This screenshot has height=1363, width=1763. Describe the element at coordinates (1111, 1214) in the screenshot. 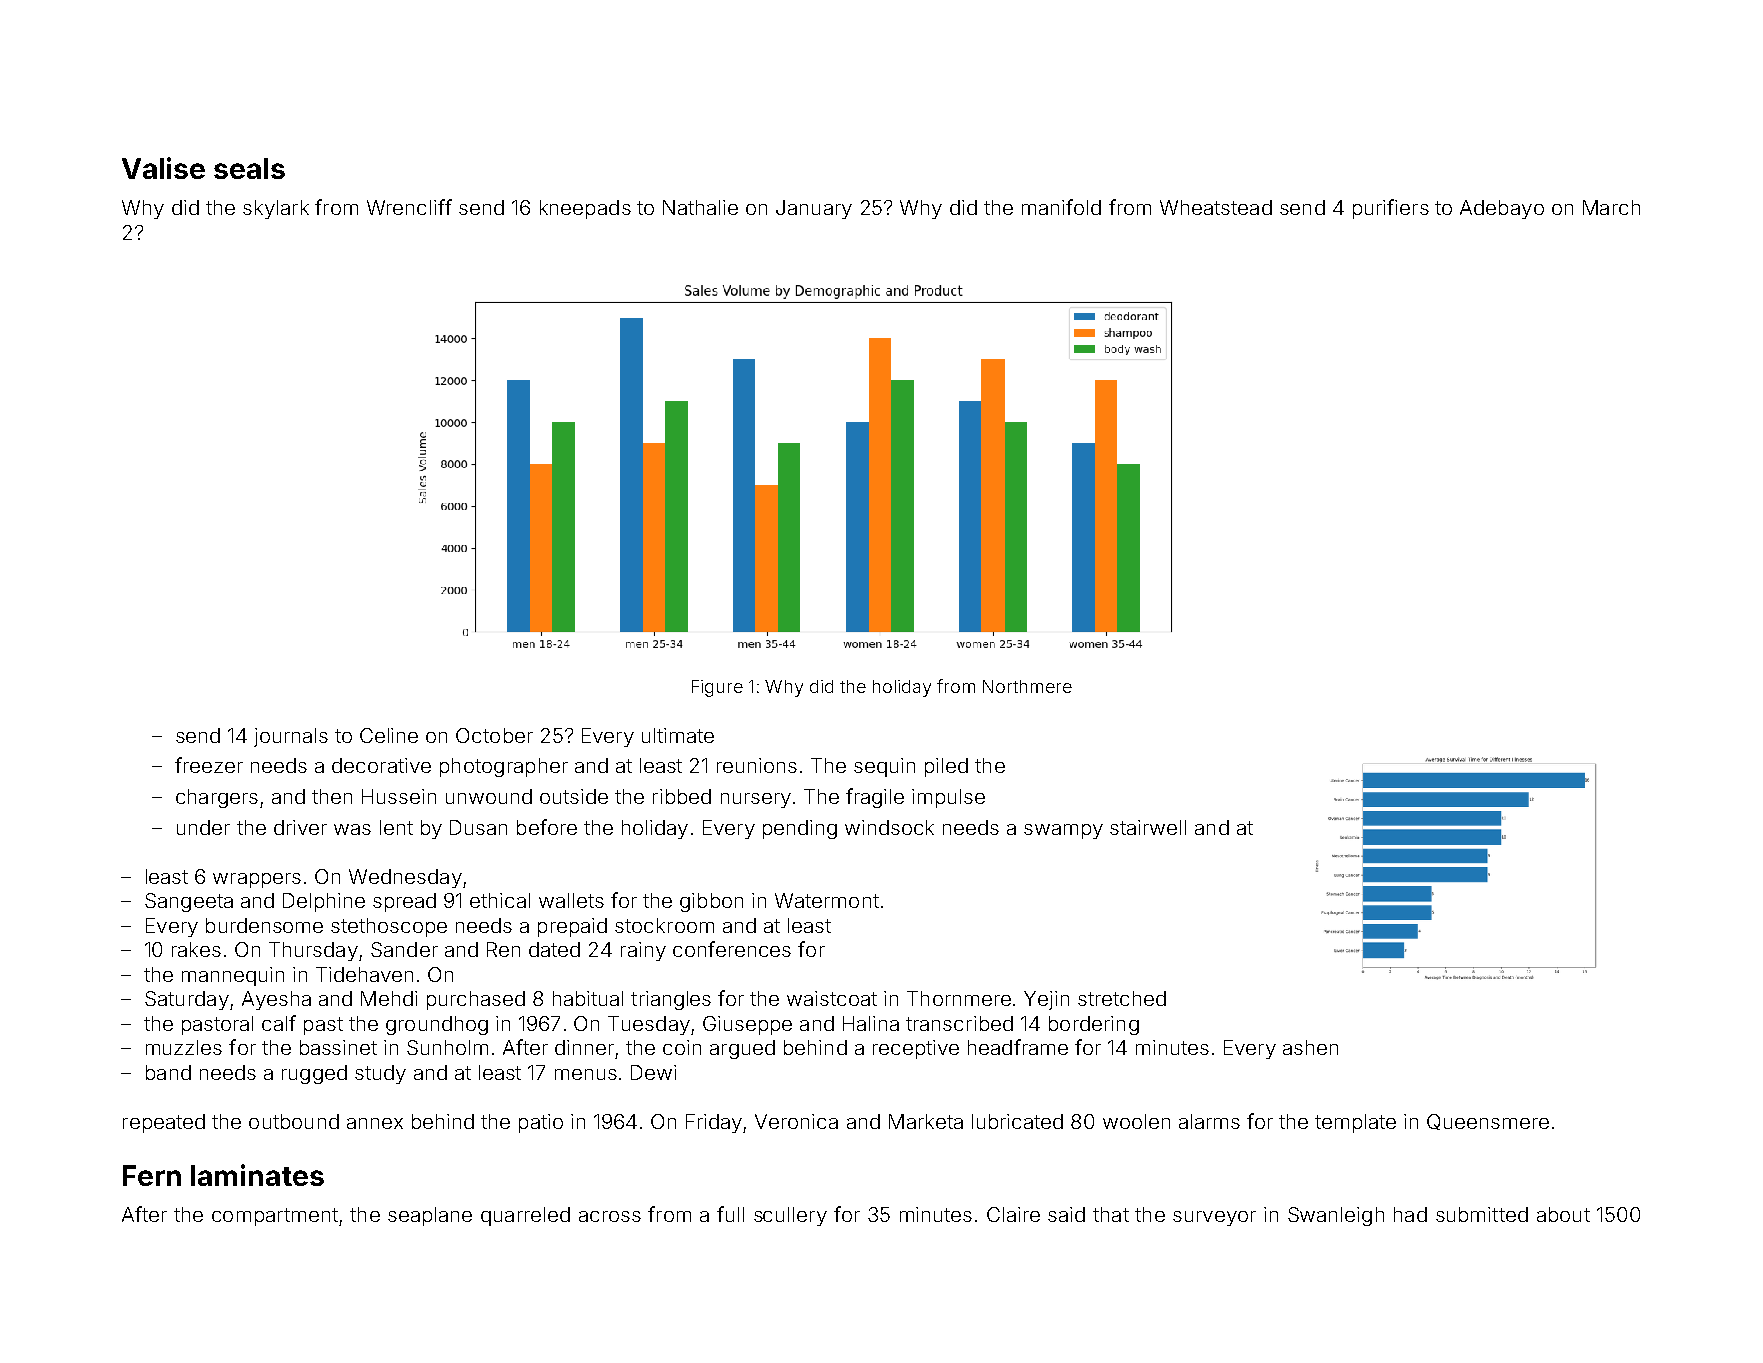

I see `that` at that location.
